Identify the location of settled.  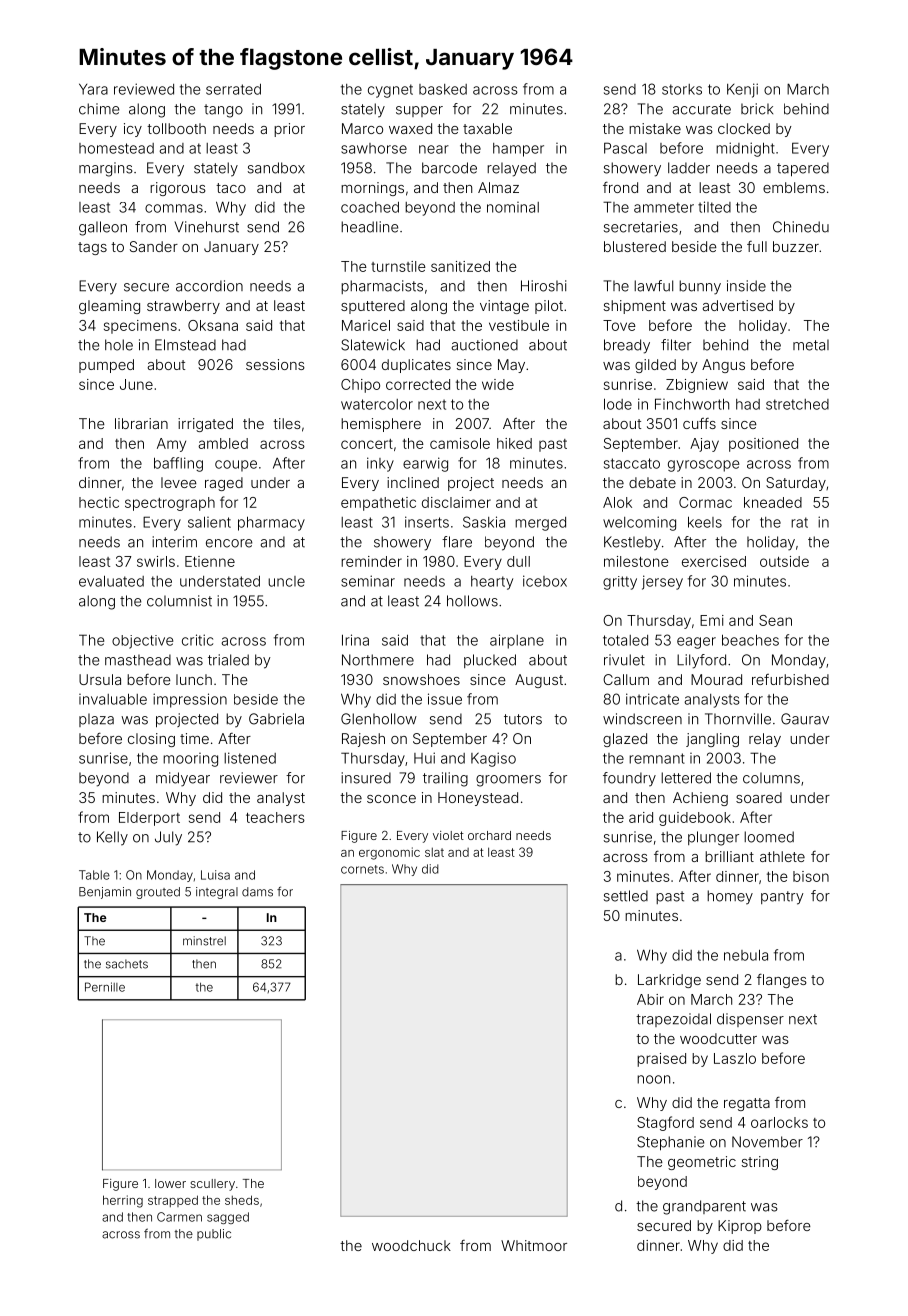
(626, 896).
